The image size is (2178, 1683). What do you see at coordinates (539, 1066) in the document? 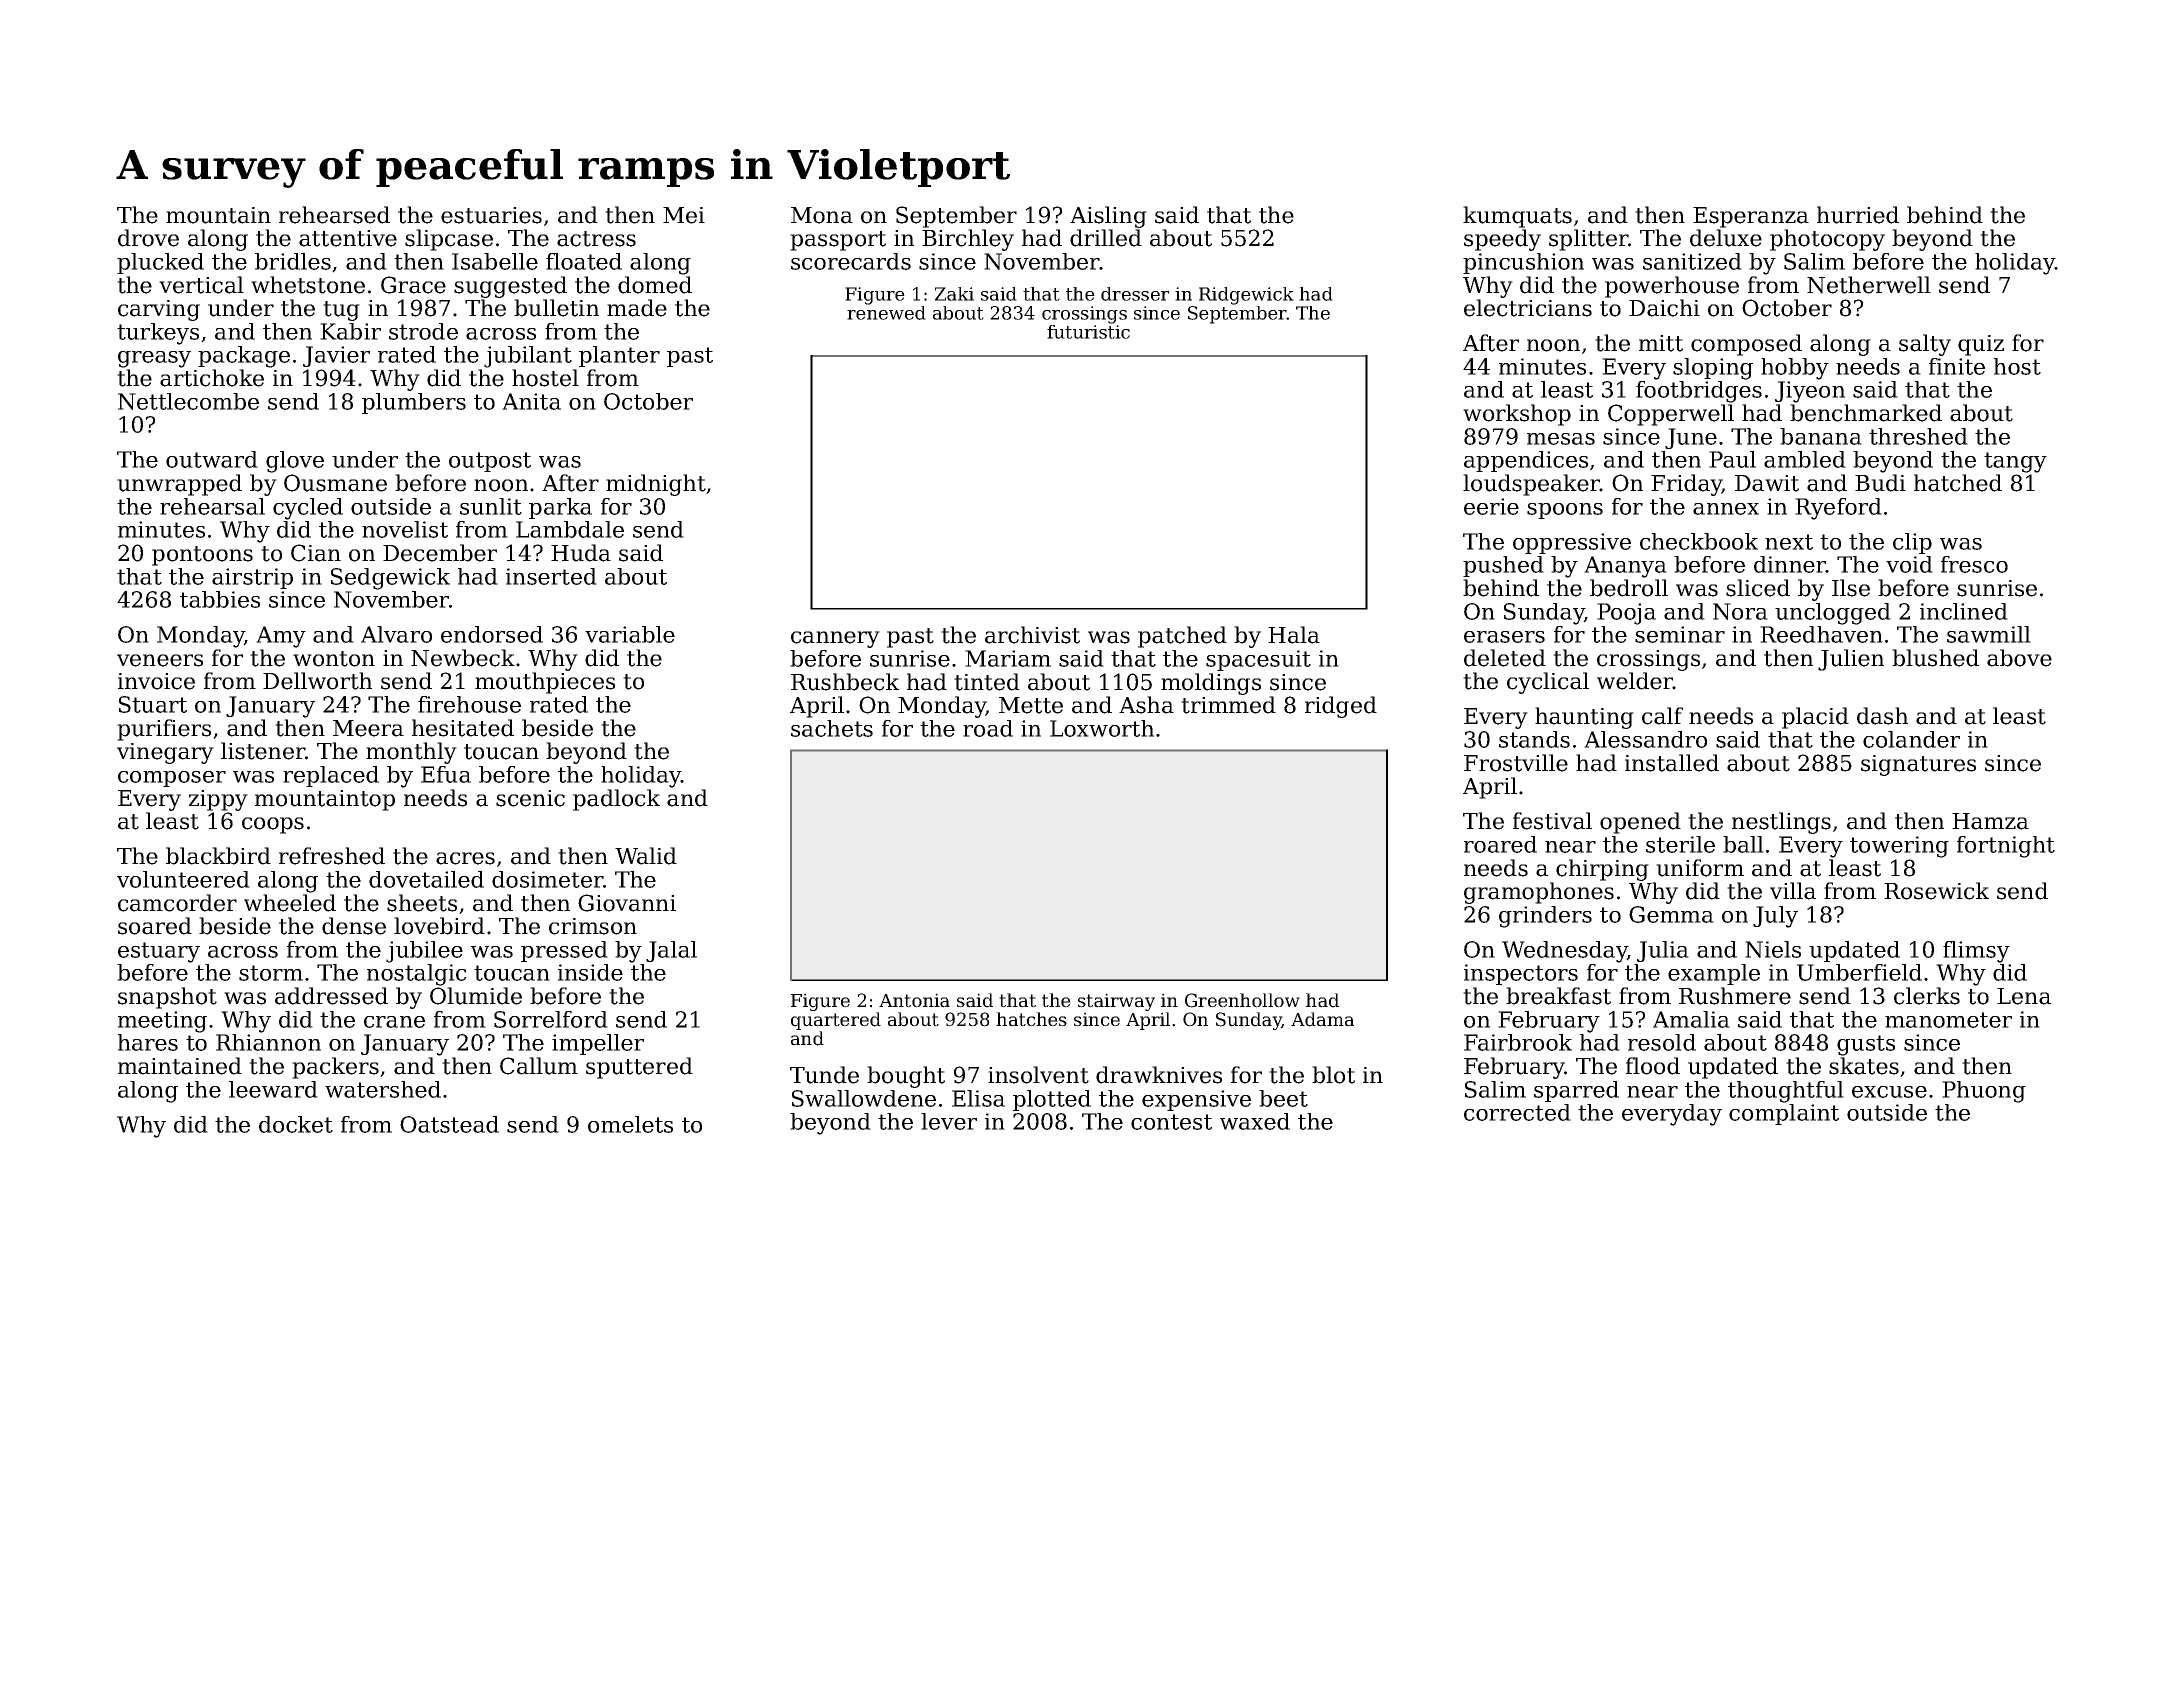
I see `Callum` at bounding box center [539, 1066].
